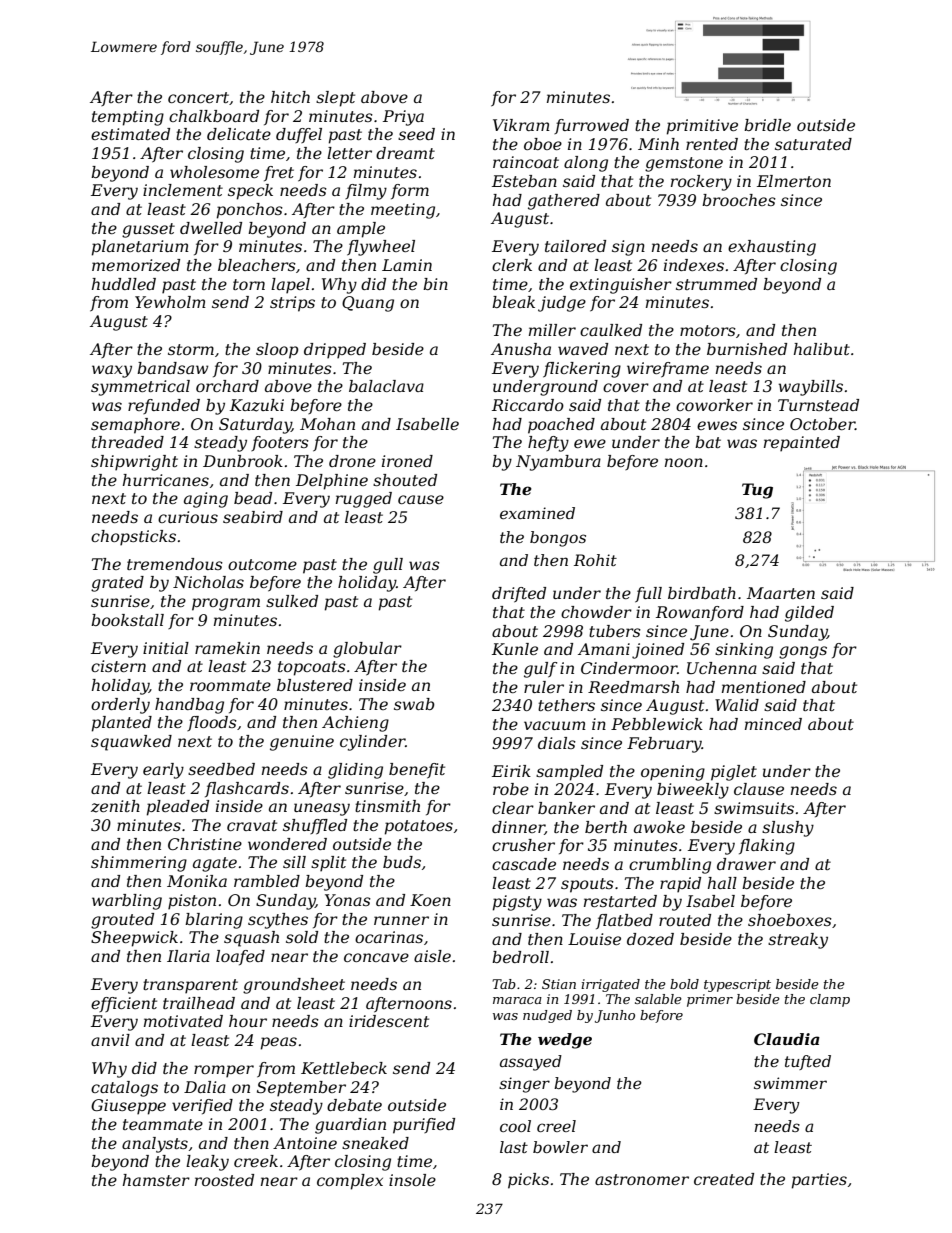 The width and height of the screenshot is (952, 1233). Describe the element at coordinates (305, 1143) in the screenshot. I see `Antoine` at that location.
